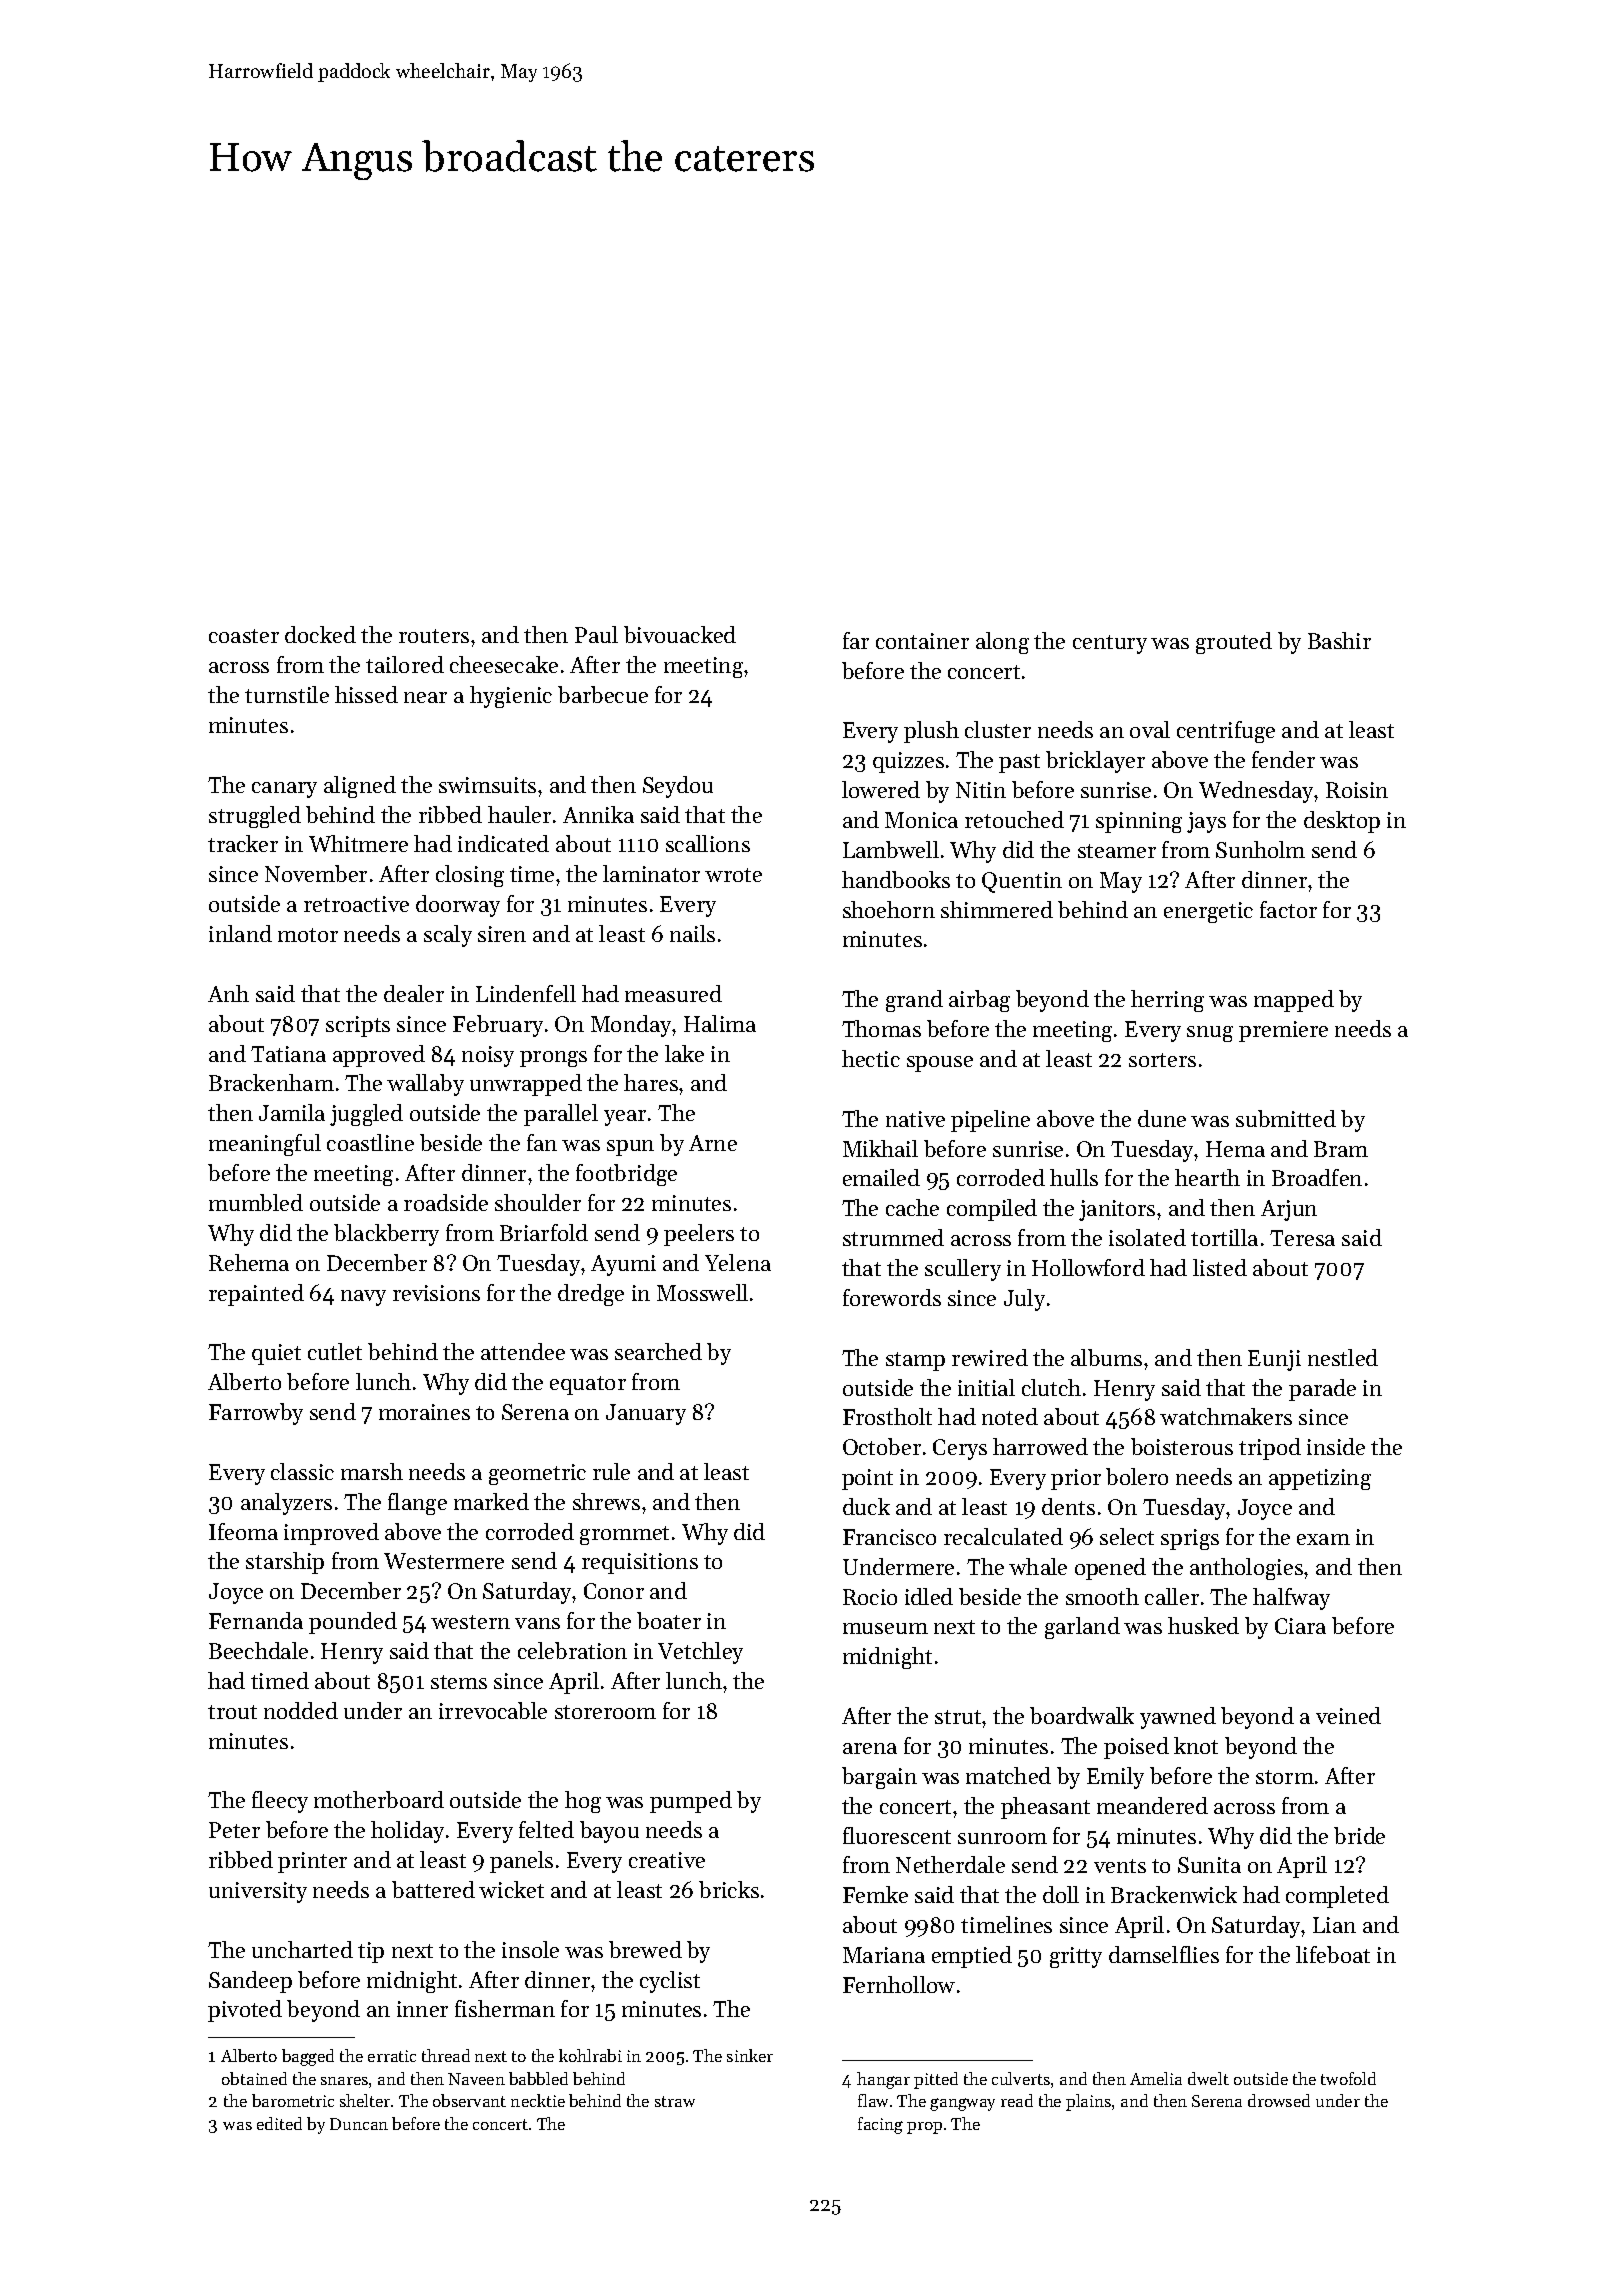 Image resolution: width=1620 pixels, height=2292 pixels. What do you see at coordinates (1164, 1954) in the document?
I see `damselflies` at bounding box center [1164, 1954].
